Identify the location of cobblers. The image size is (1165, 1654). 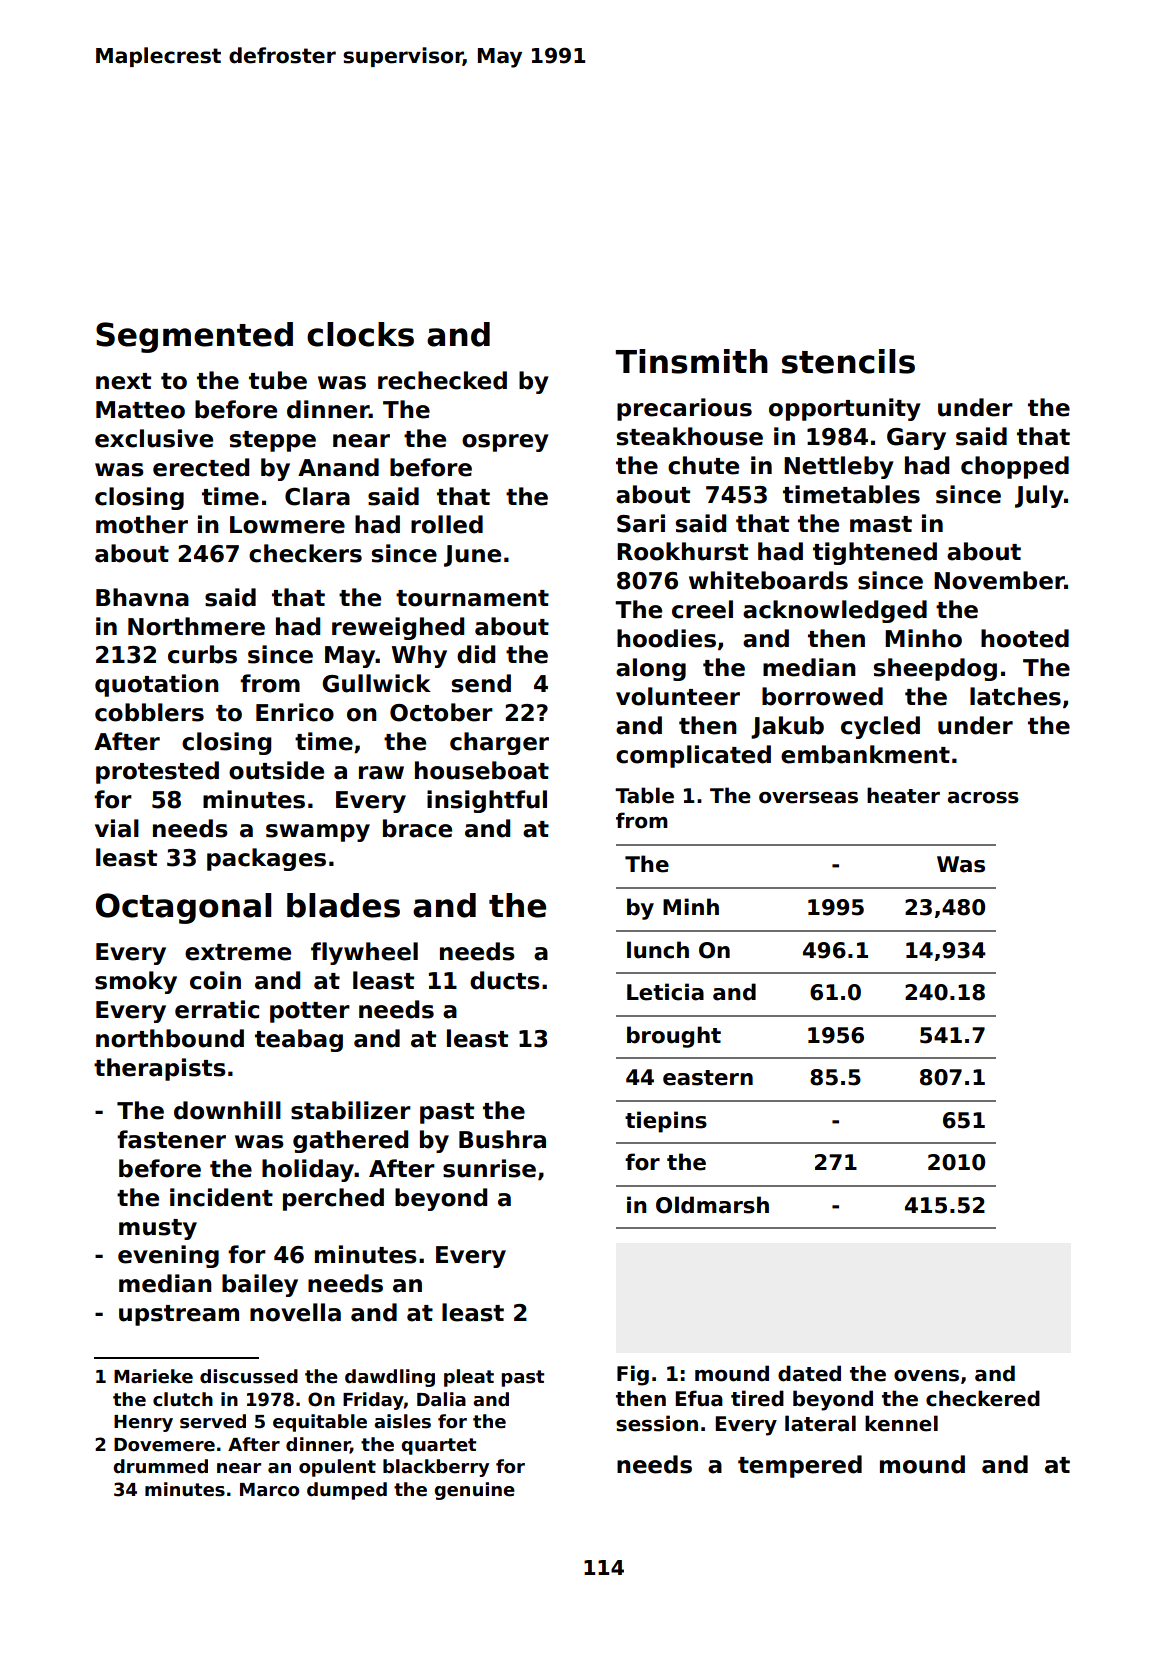
(149, 712).
